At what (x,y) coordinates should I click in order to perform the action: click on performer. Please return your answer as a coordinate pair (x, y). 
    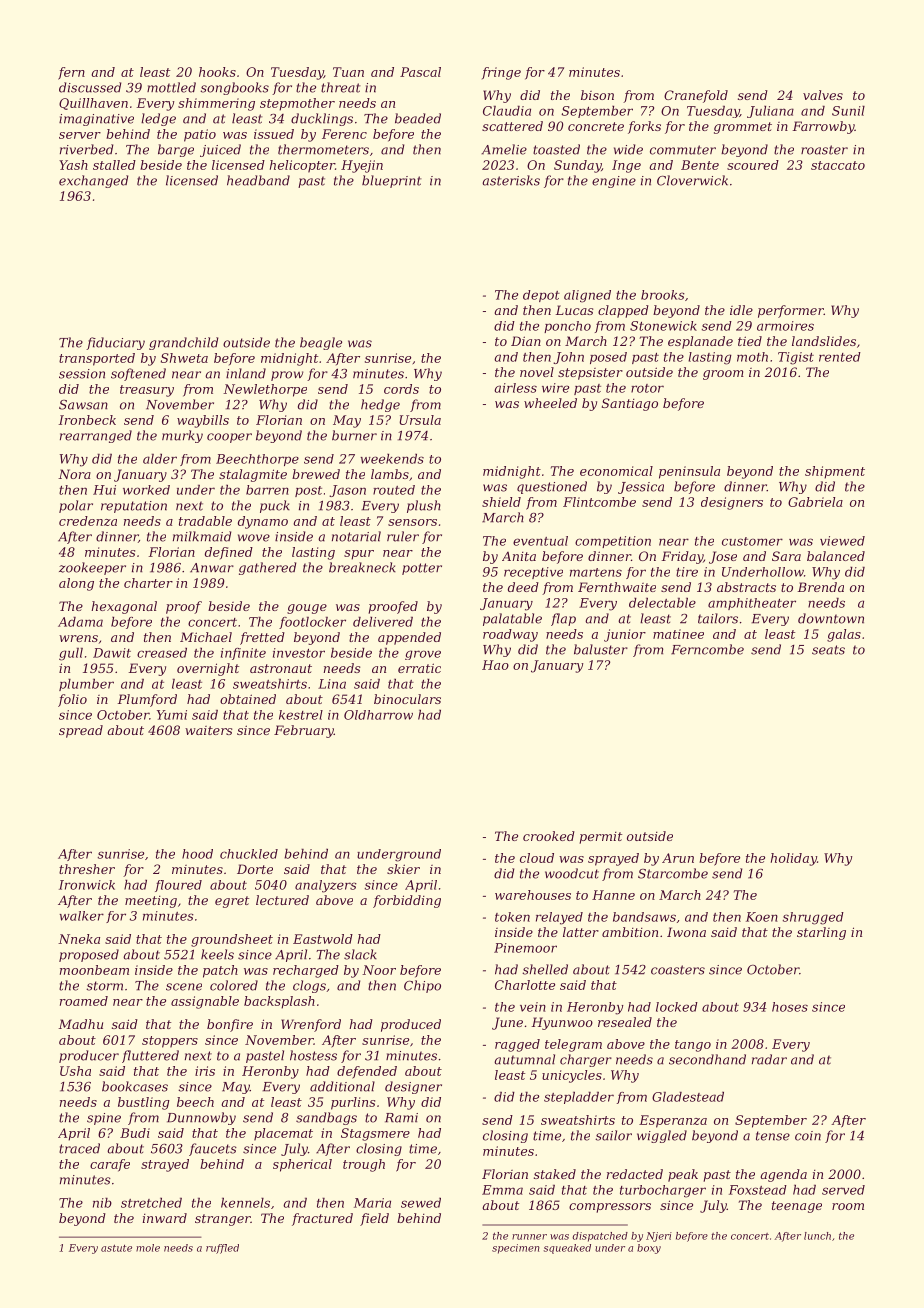
    Looking at the image, I should click on (791, 311).
